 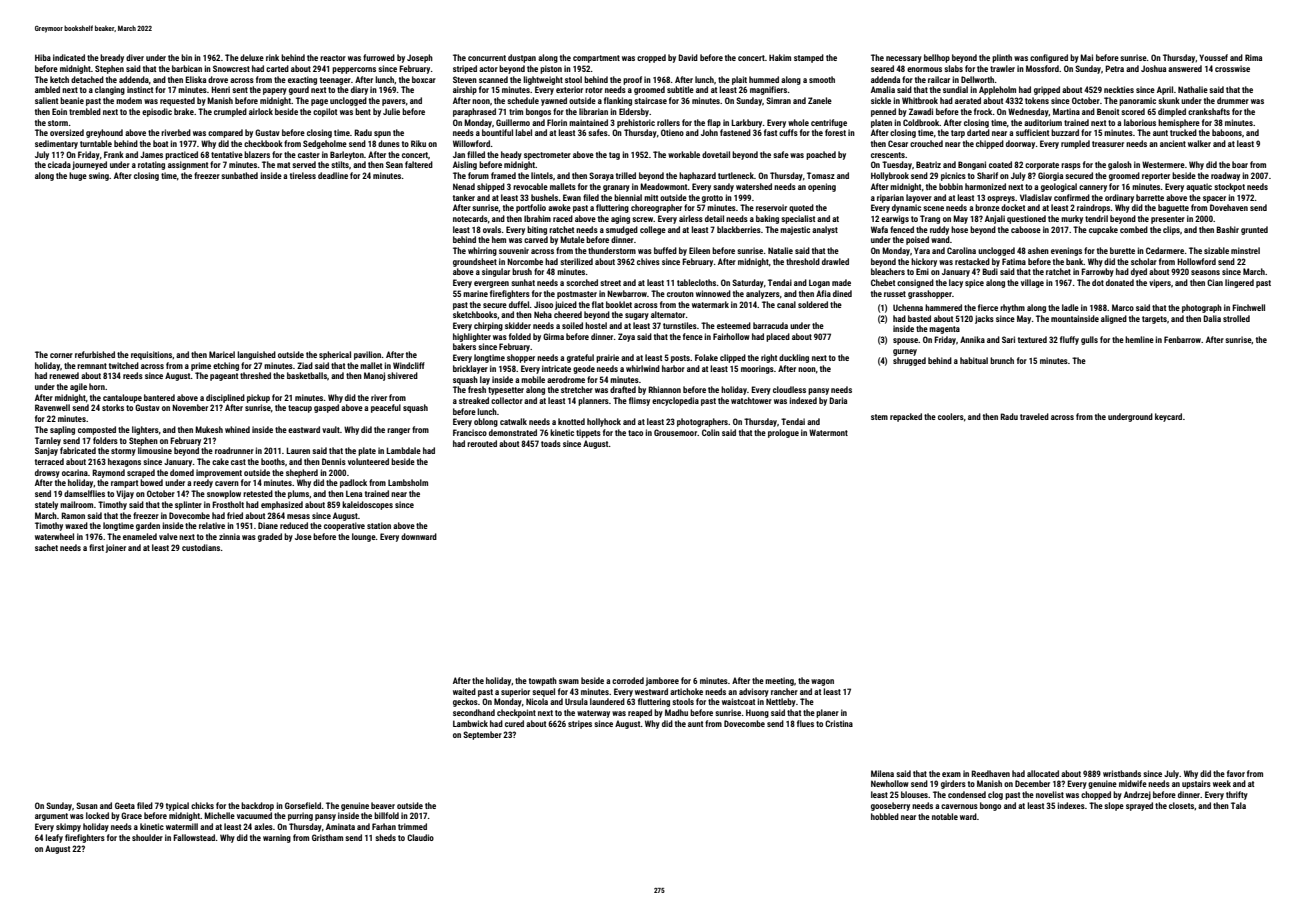 I want to click on dustpan, so click(x=522, y=58).
